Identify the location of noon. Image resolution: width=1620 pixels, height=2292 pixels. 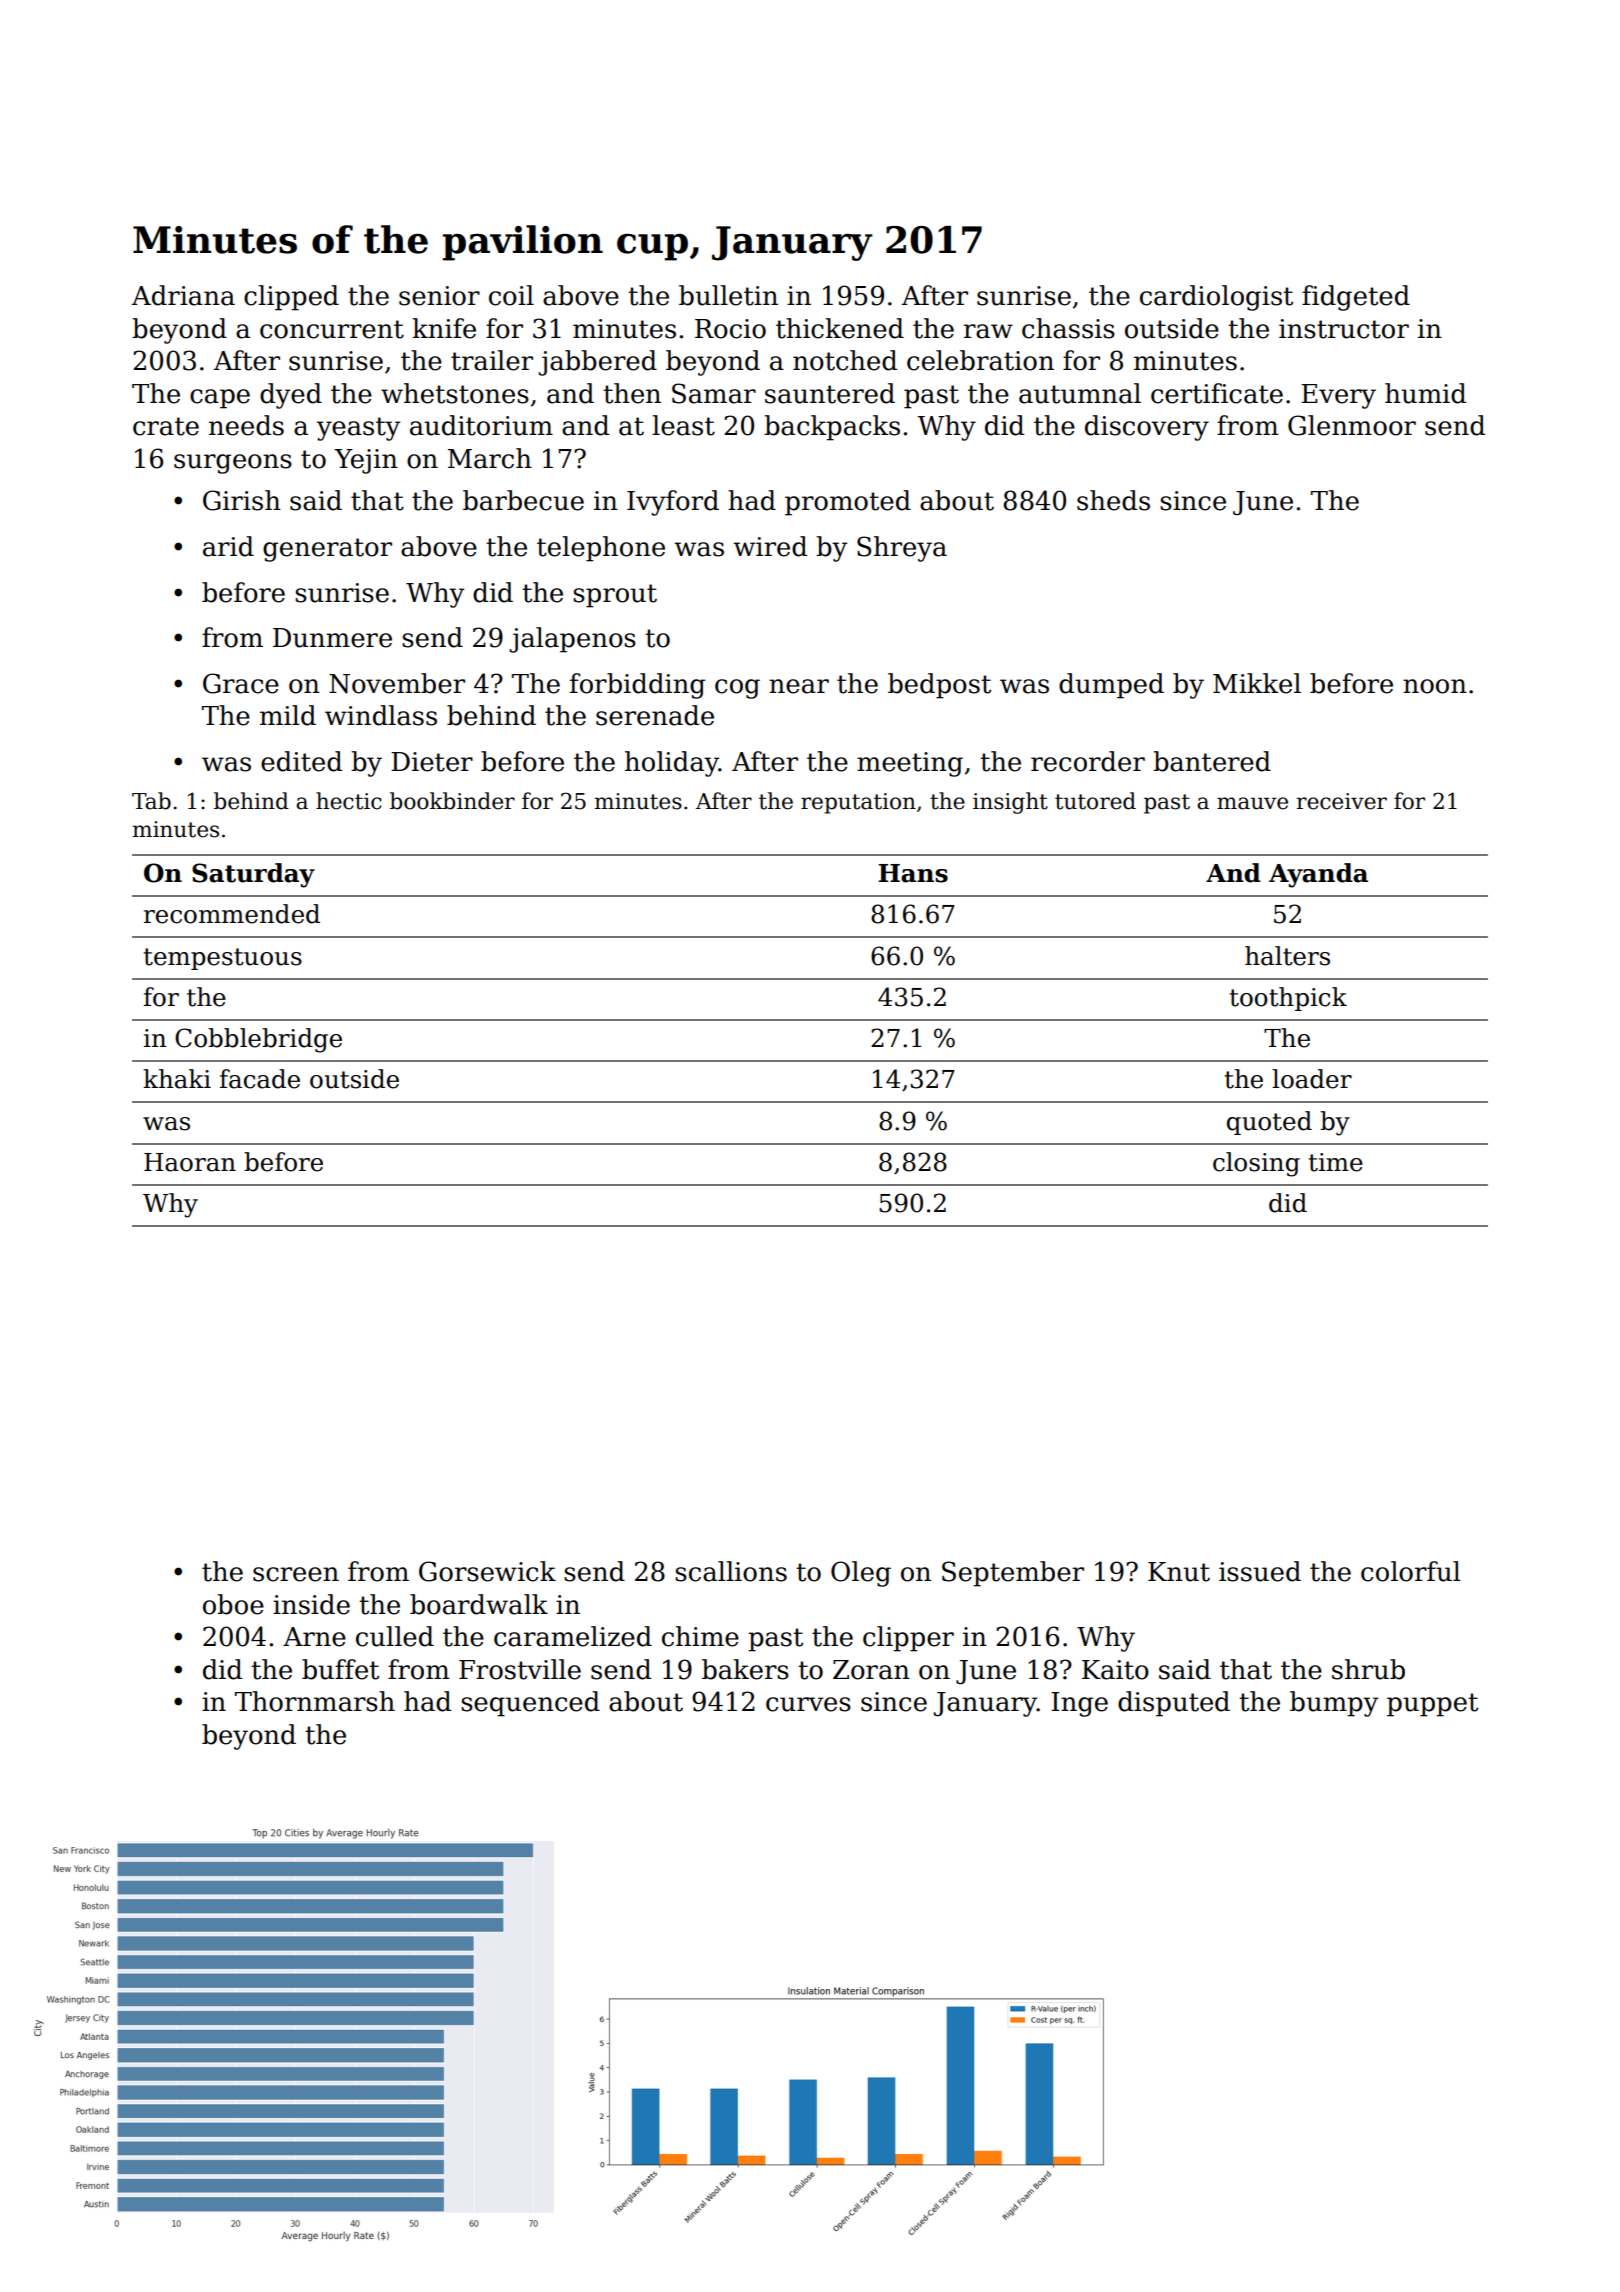
(1435, 686).
